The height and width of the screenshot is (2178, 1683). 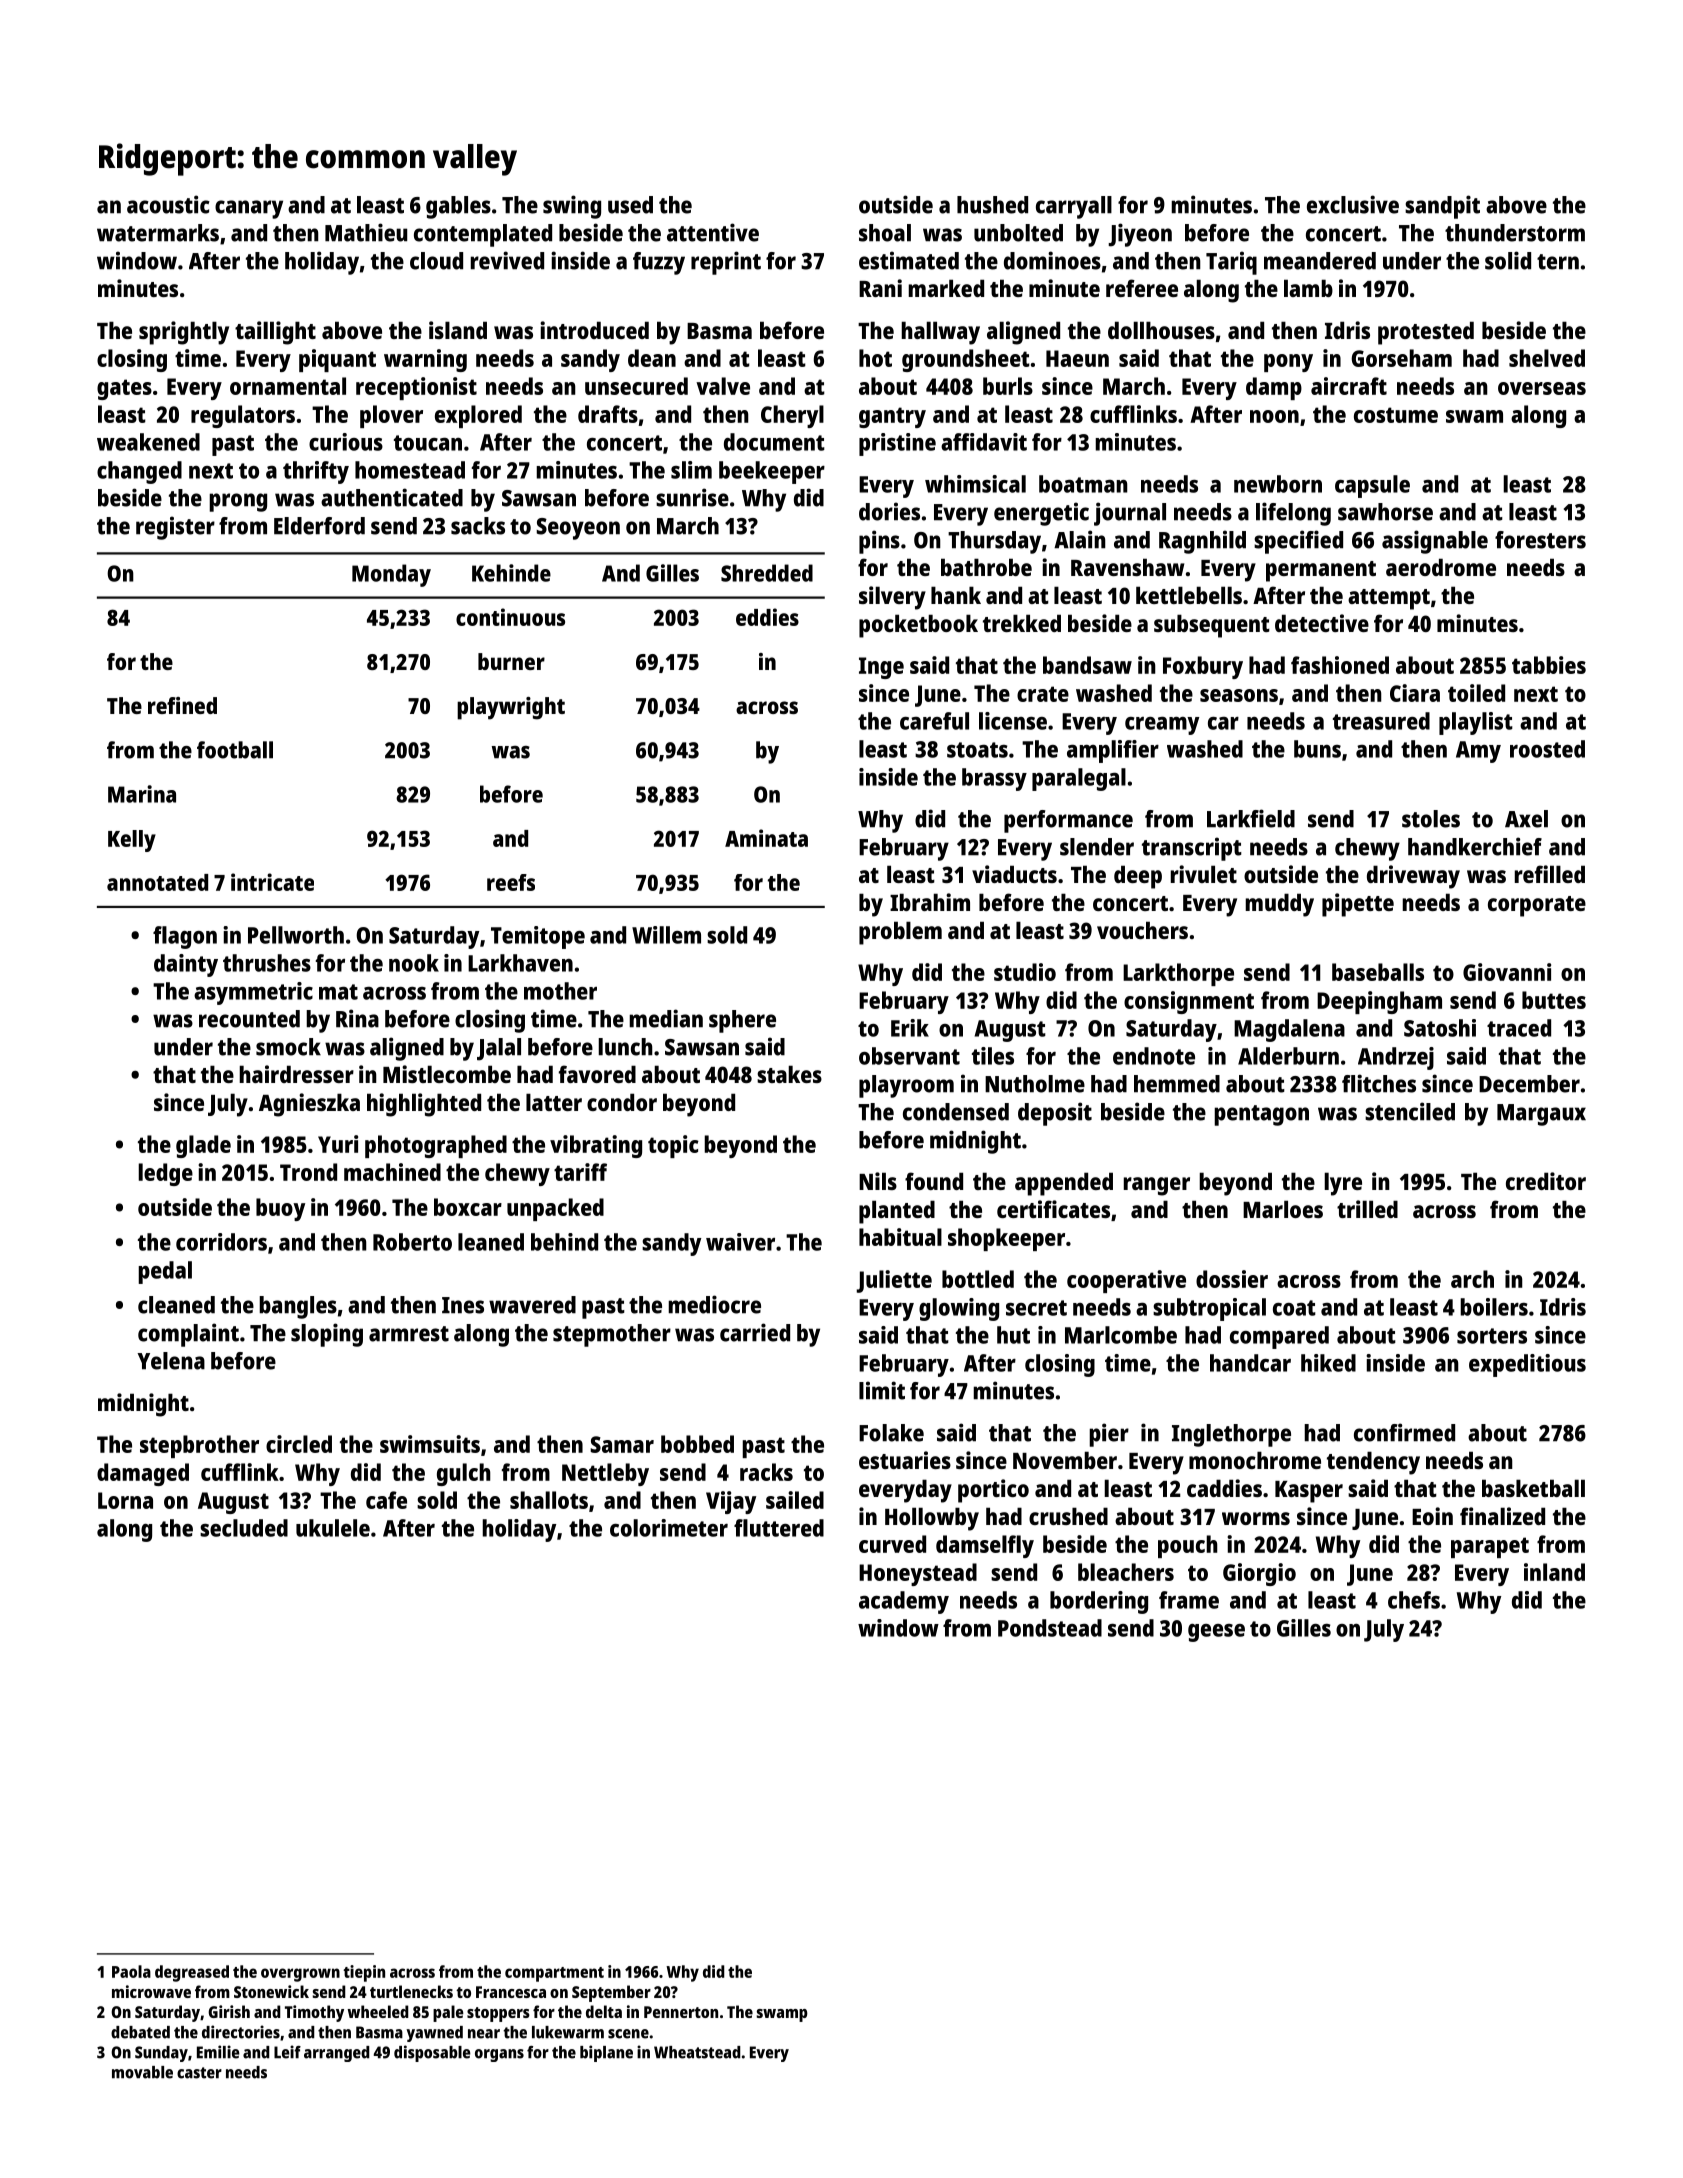 What do you see at coordinates (436, 261) in the screenshot?
I see `cloud` at bounding box center [436, 261].
